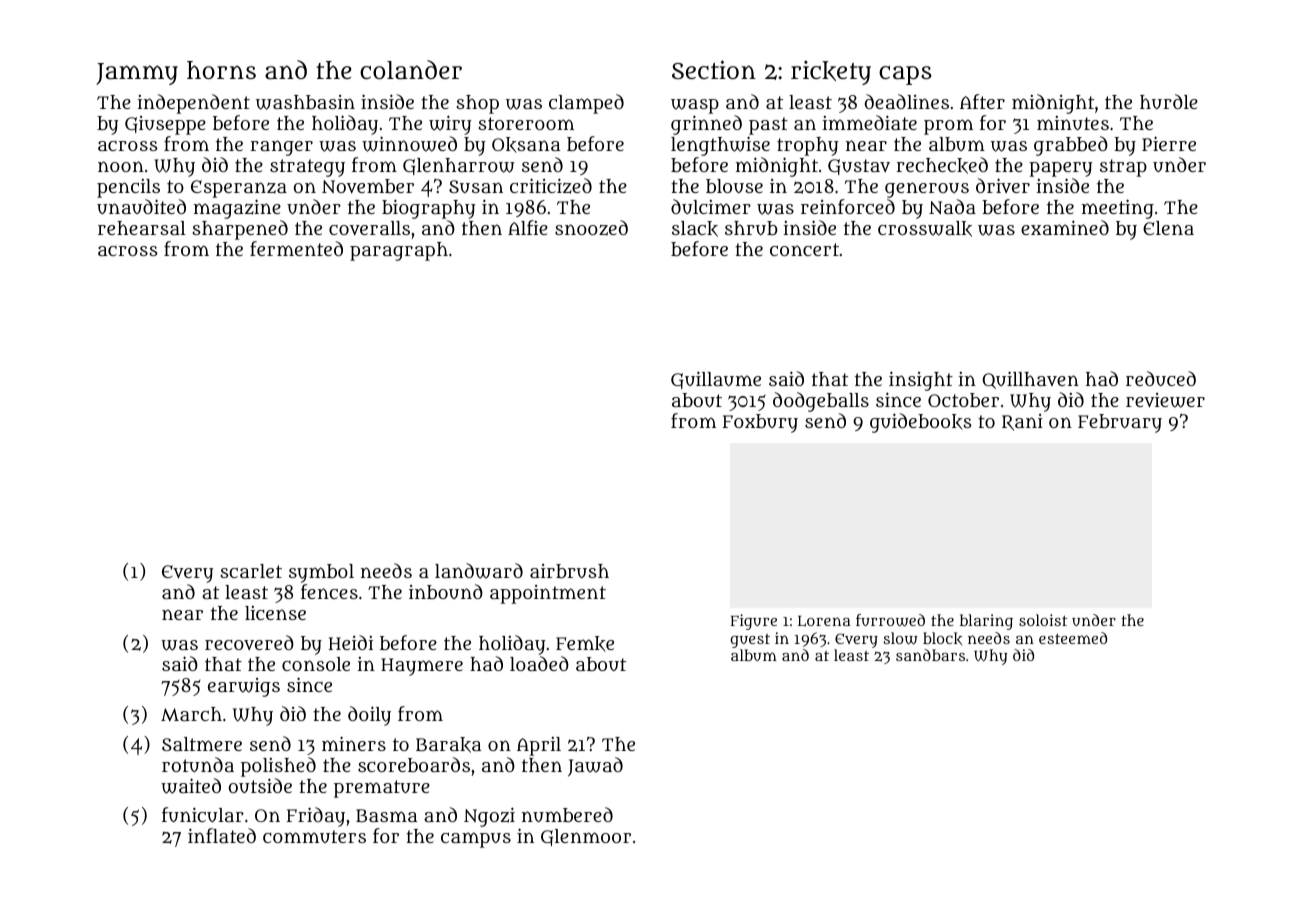 The height and width of the image is (924, 1308). Describe the element at coordinates (948, 127) in the image. I see `prom` at that location.
